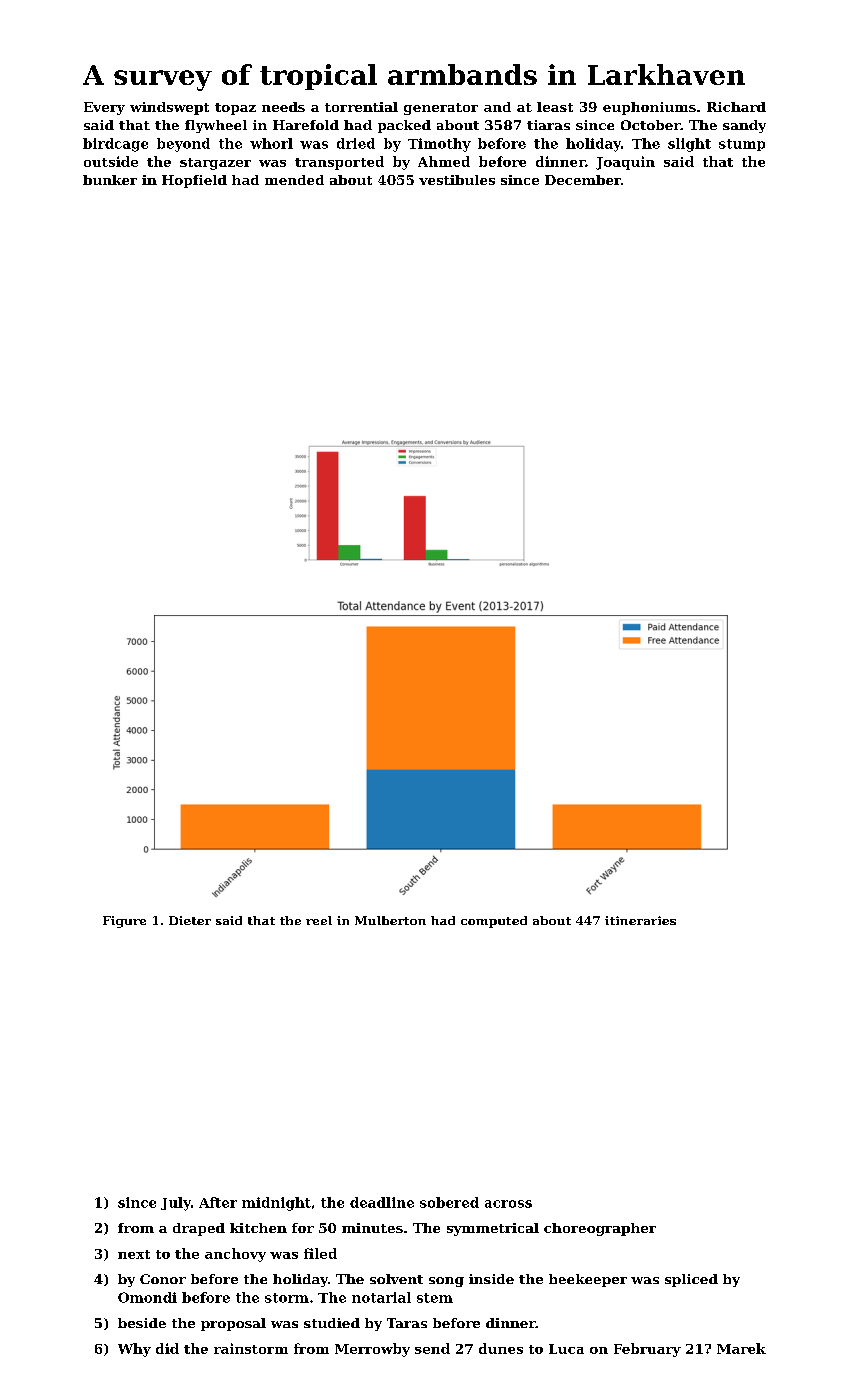  Describe the element at coordinates (276, 1204) in the image. I see `midnight` at that location.
